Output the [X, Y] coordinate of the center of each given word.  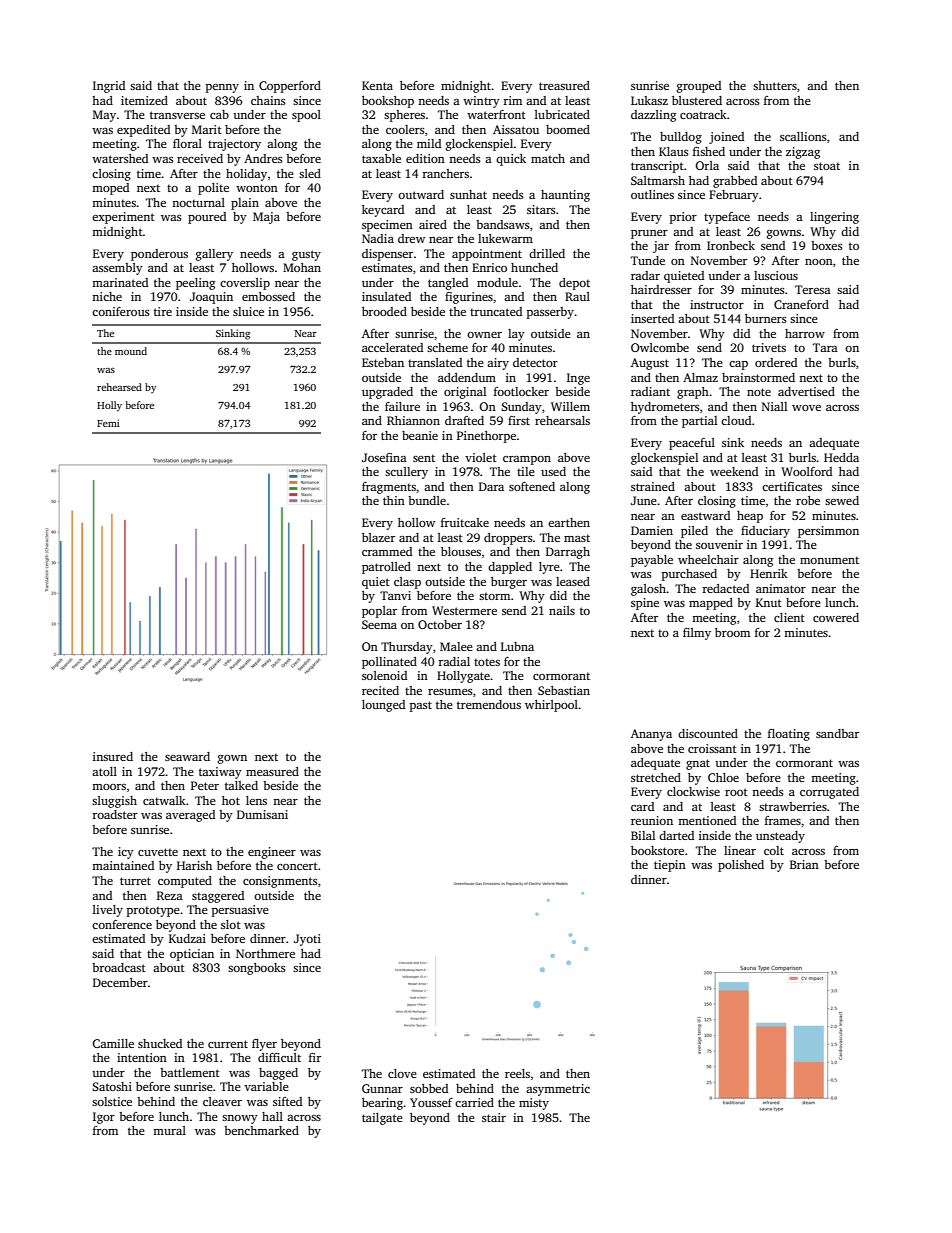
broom [732, 632]
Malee [456, 646]
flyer [264, 1045]
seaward [187, 756]
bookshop [388, 102]
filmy [697, 634]
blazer [378, 537]
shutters [775, 85]
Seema [379, 624]
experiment [123, 218]
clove [402, 1073]
